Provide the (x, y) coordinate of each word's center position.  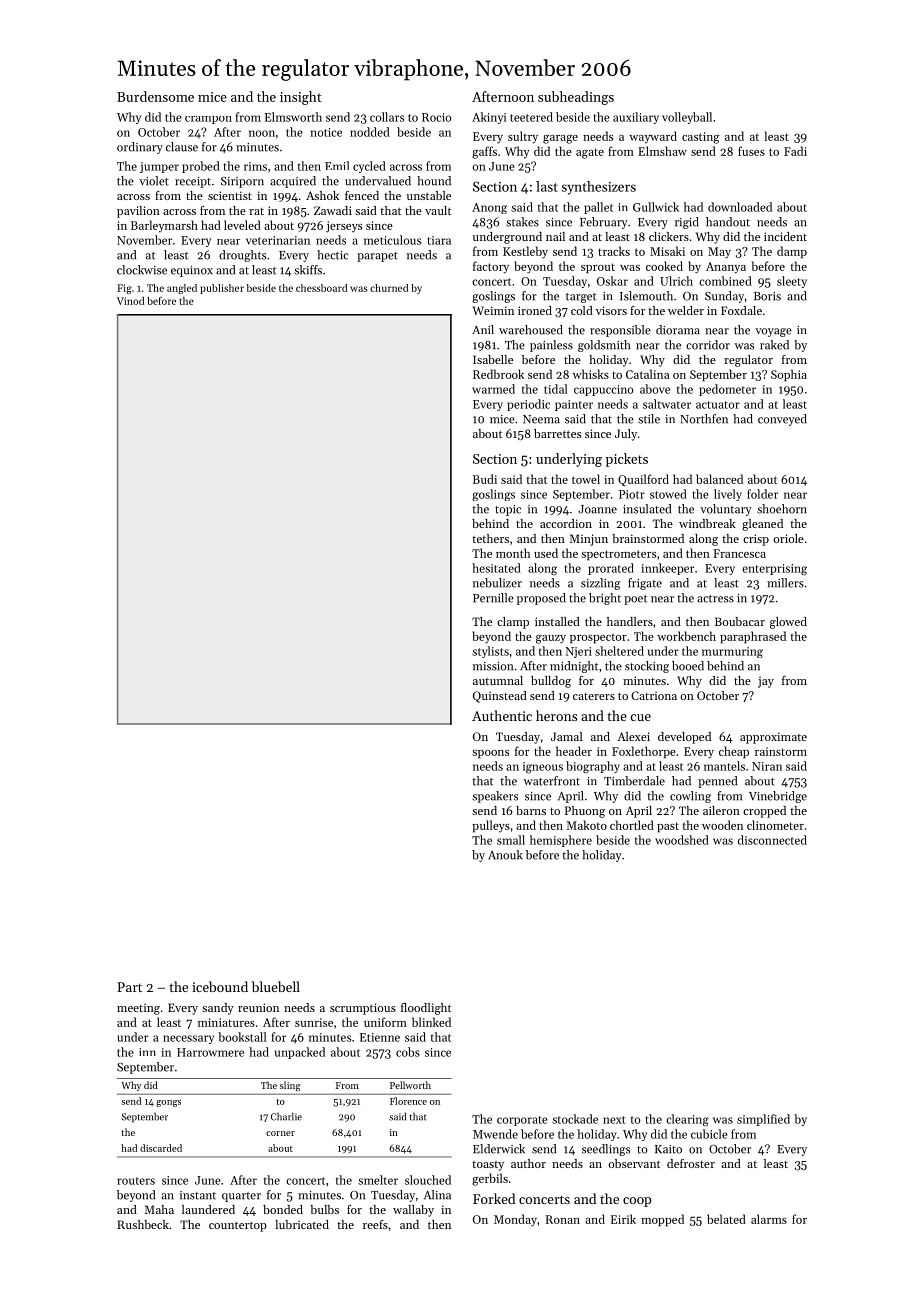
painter (574, 405)
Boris (767, 296)
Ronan (563, 1219)
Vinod (130, 301)
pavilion (138, 212)
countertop (238, 1226)
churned (389, 288)
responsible (620, 331)
